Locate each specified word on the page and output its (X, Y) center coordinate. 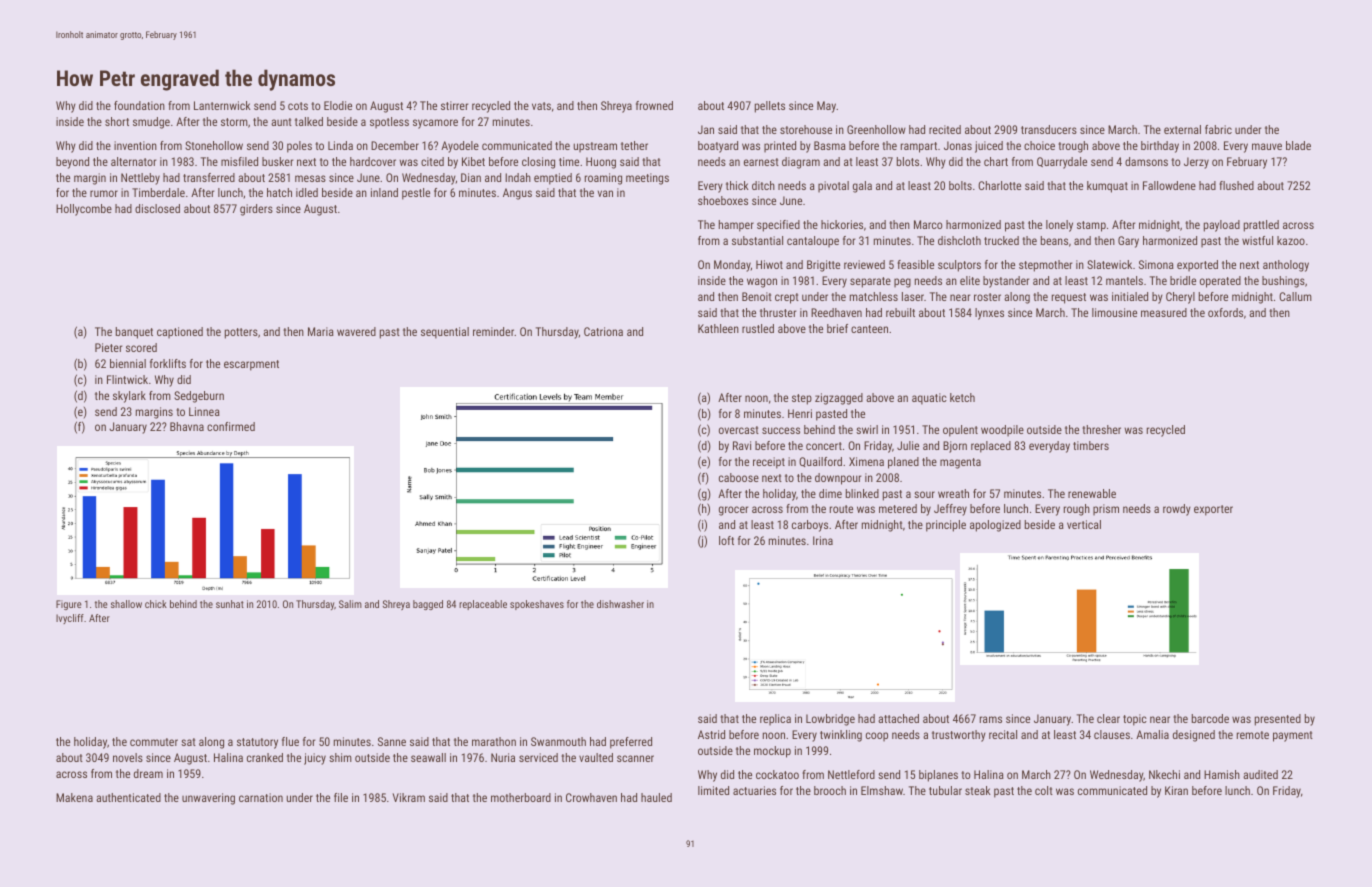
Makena (74, 797)
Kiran (1176, 790)
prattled (1261, 226)
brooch (830, 790)
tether (634, 145)
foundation (139, 105)
